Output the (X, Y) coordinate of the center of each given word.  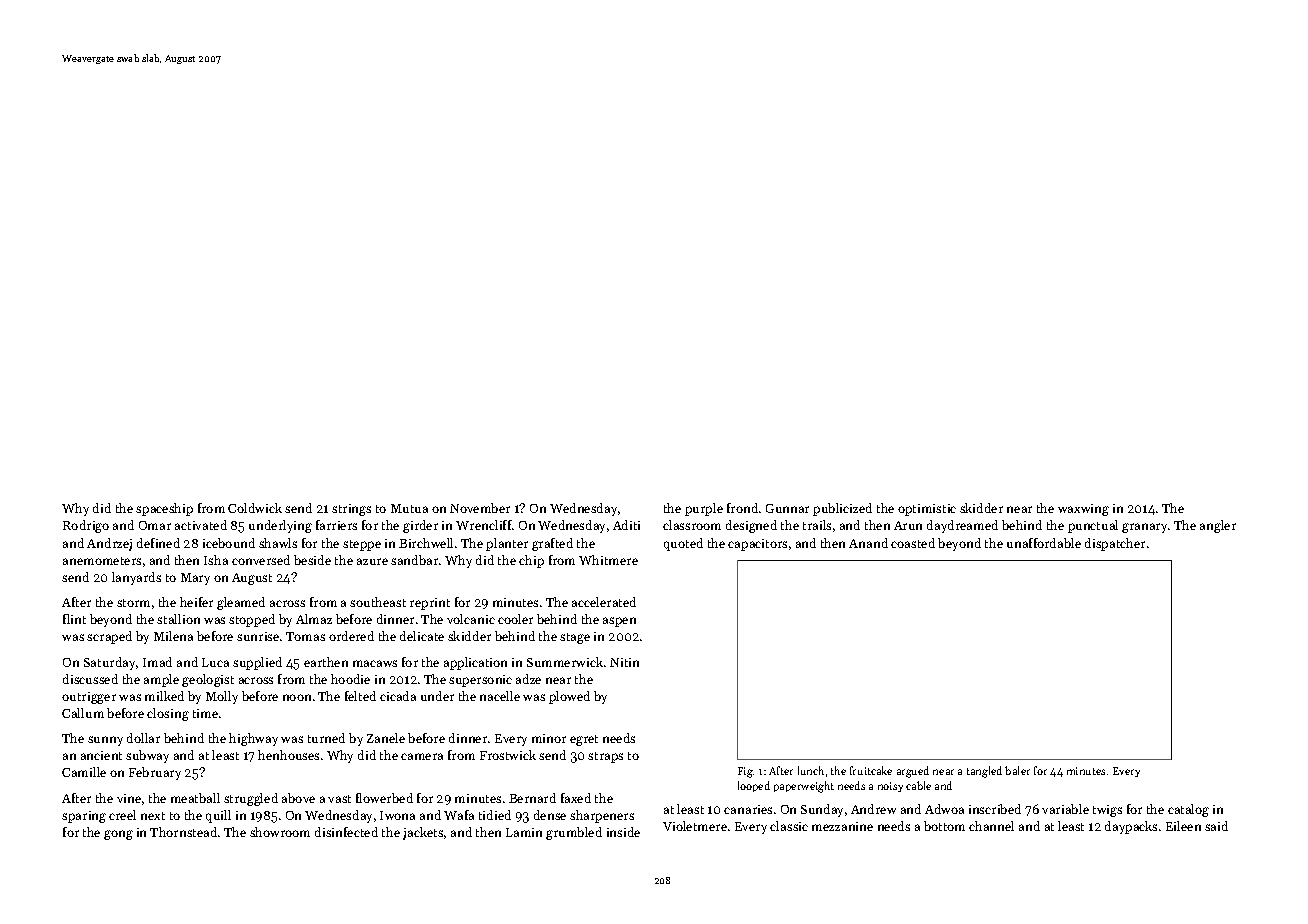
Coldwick (255, 508)
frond (742, 508)
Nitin (624, 662)
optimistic (927, 510)
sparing (84, 817)
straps (605, 757)
